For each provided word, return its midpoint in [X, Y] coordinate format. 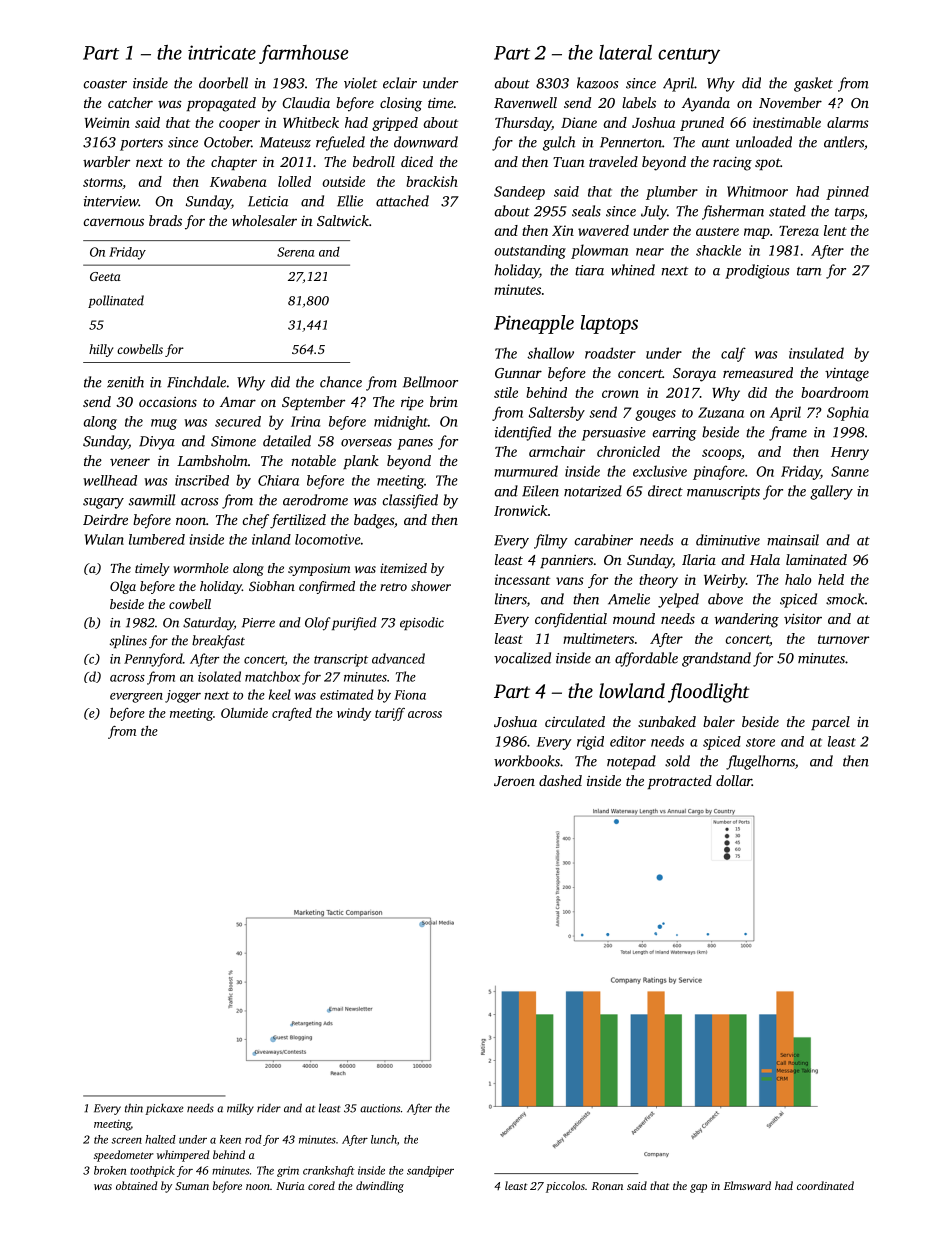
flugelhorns [760, 762]
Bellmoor [430, 382]
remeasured [758, 372]
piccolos [565, 1187]
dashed [560, 780]
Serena [295, 252]
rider [269, 1108]
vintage [847, 375]
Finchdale [196, 382]
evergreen [136, 698]
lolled [294, 181]
